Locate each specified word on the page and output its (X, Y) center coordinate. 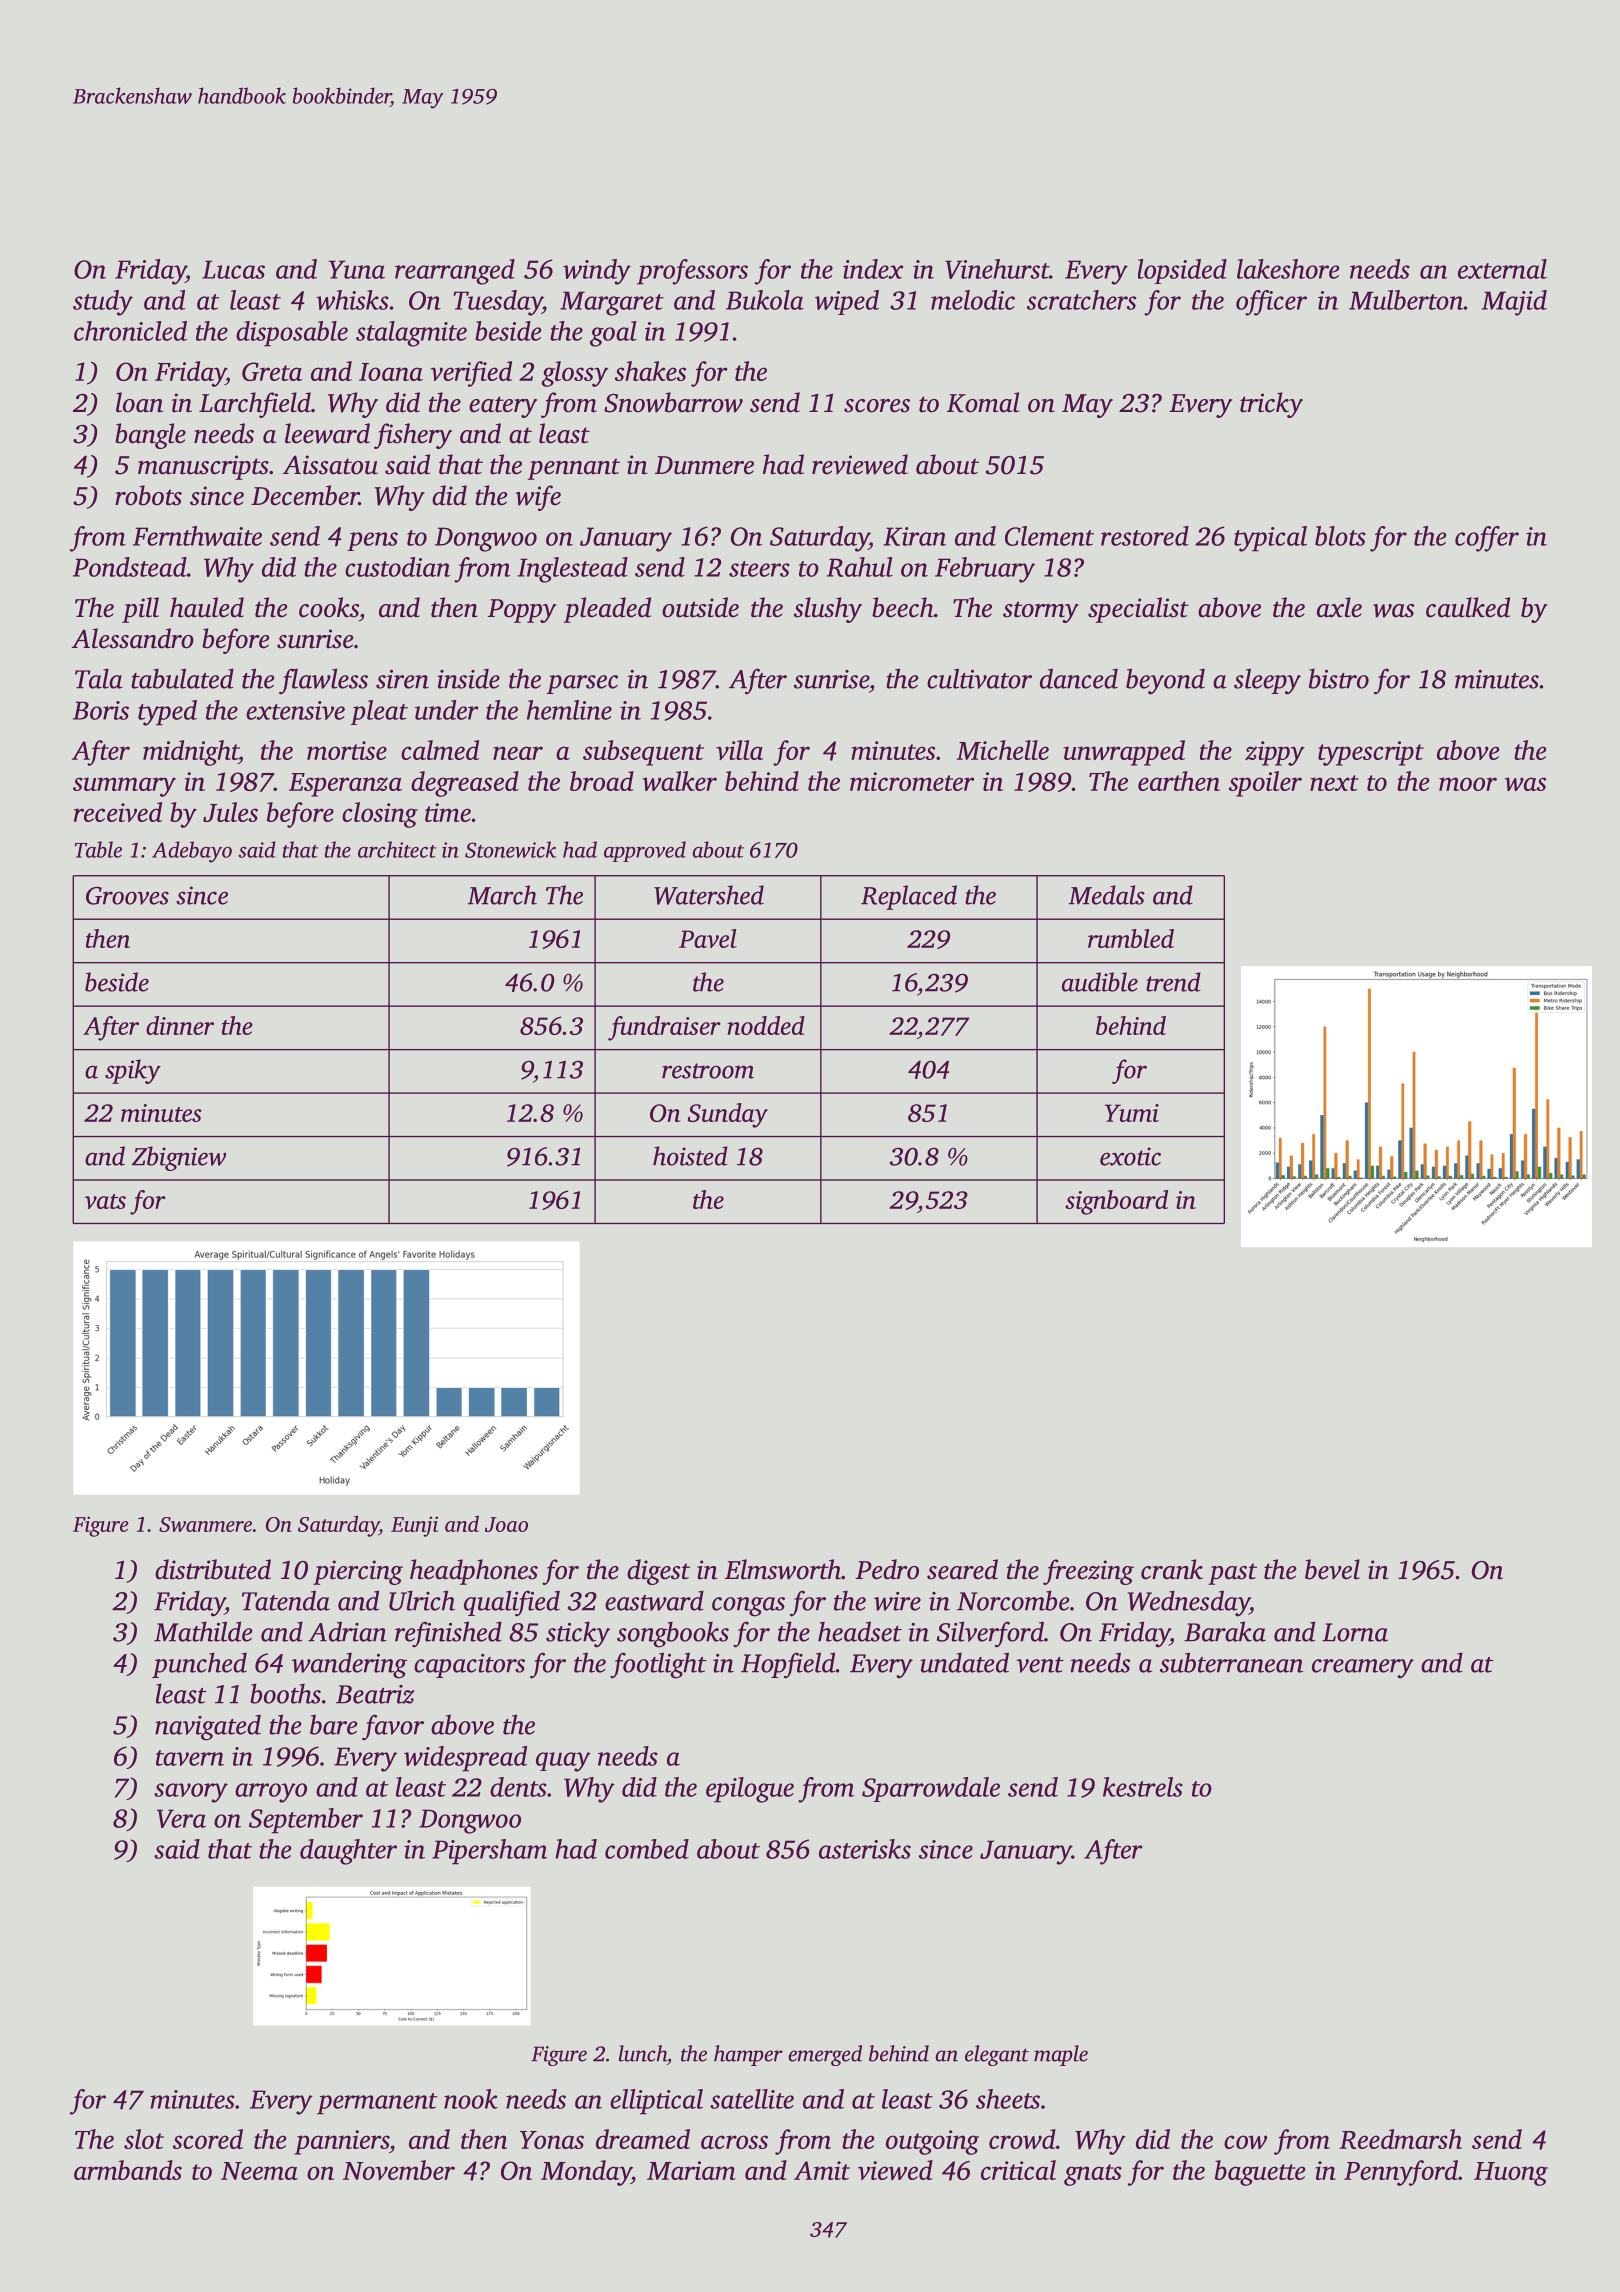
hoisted (690, 1156)
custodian (397, 567)
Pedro (887, 1569)
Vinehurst (997, 269)
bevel (1332, 1569)
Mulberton (1406, 300)
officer (1271, 303)
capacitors (469, 1666)
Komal (983, 402)
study (103, 303)
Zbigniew (179, 1158)
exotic (1130, 1156)
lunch (643, 2053)
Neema (259, 2171)
